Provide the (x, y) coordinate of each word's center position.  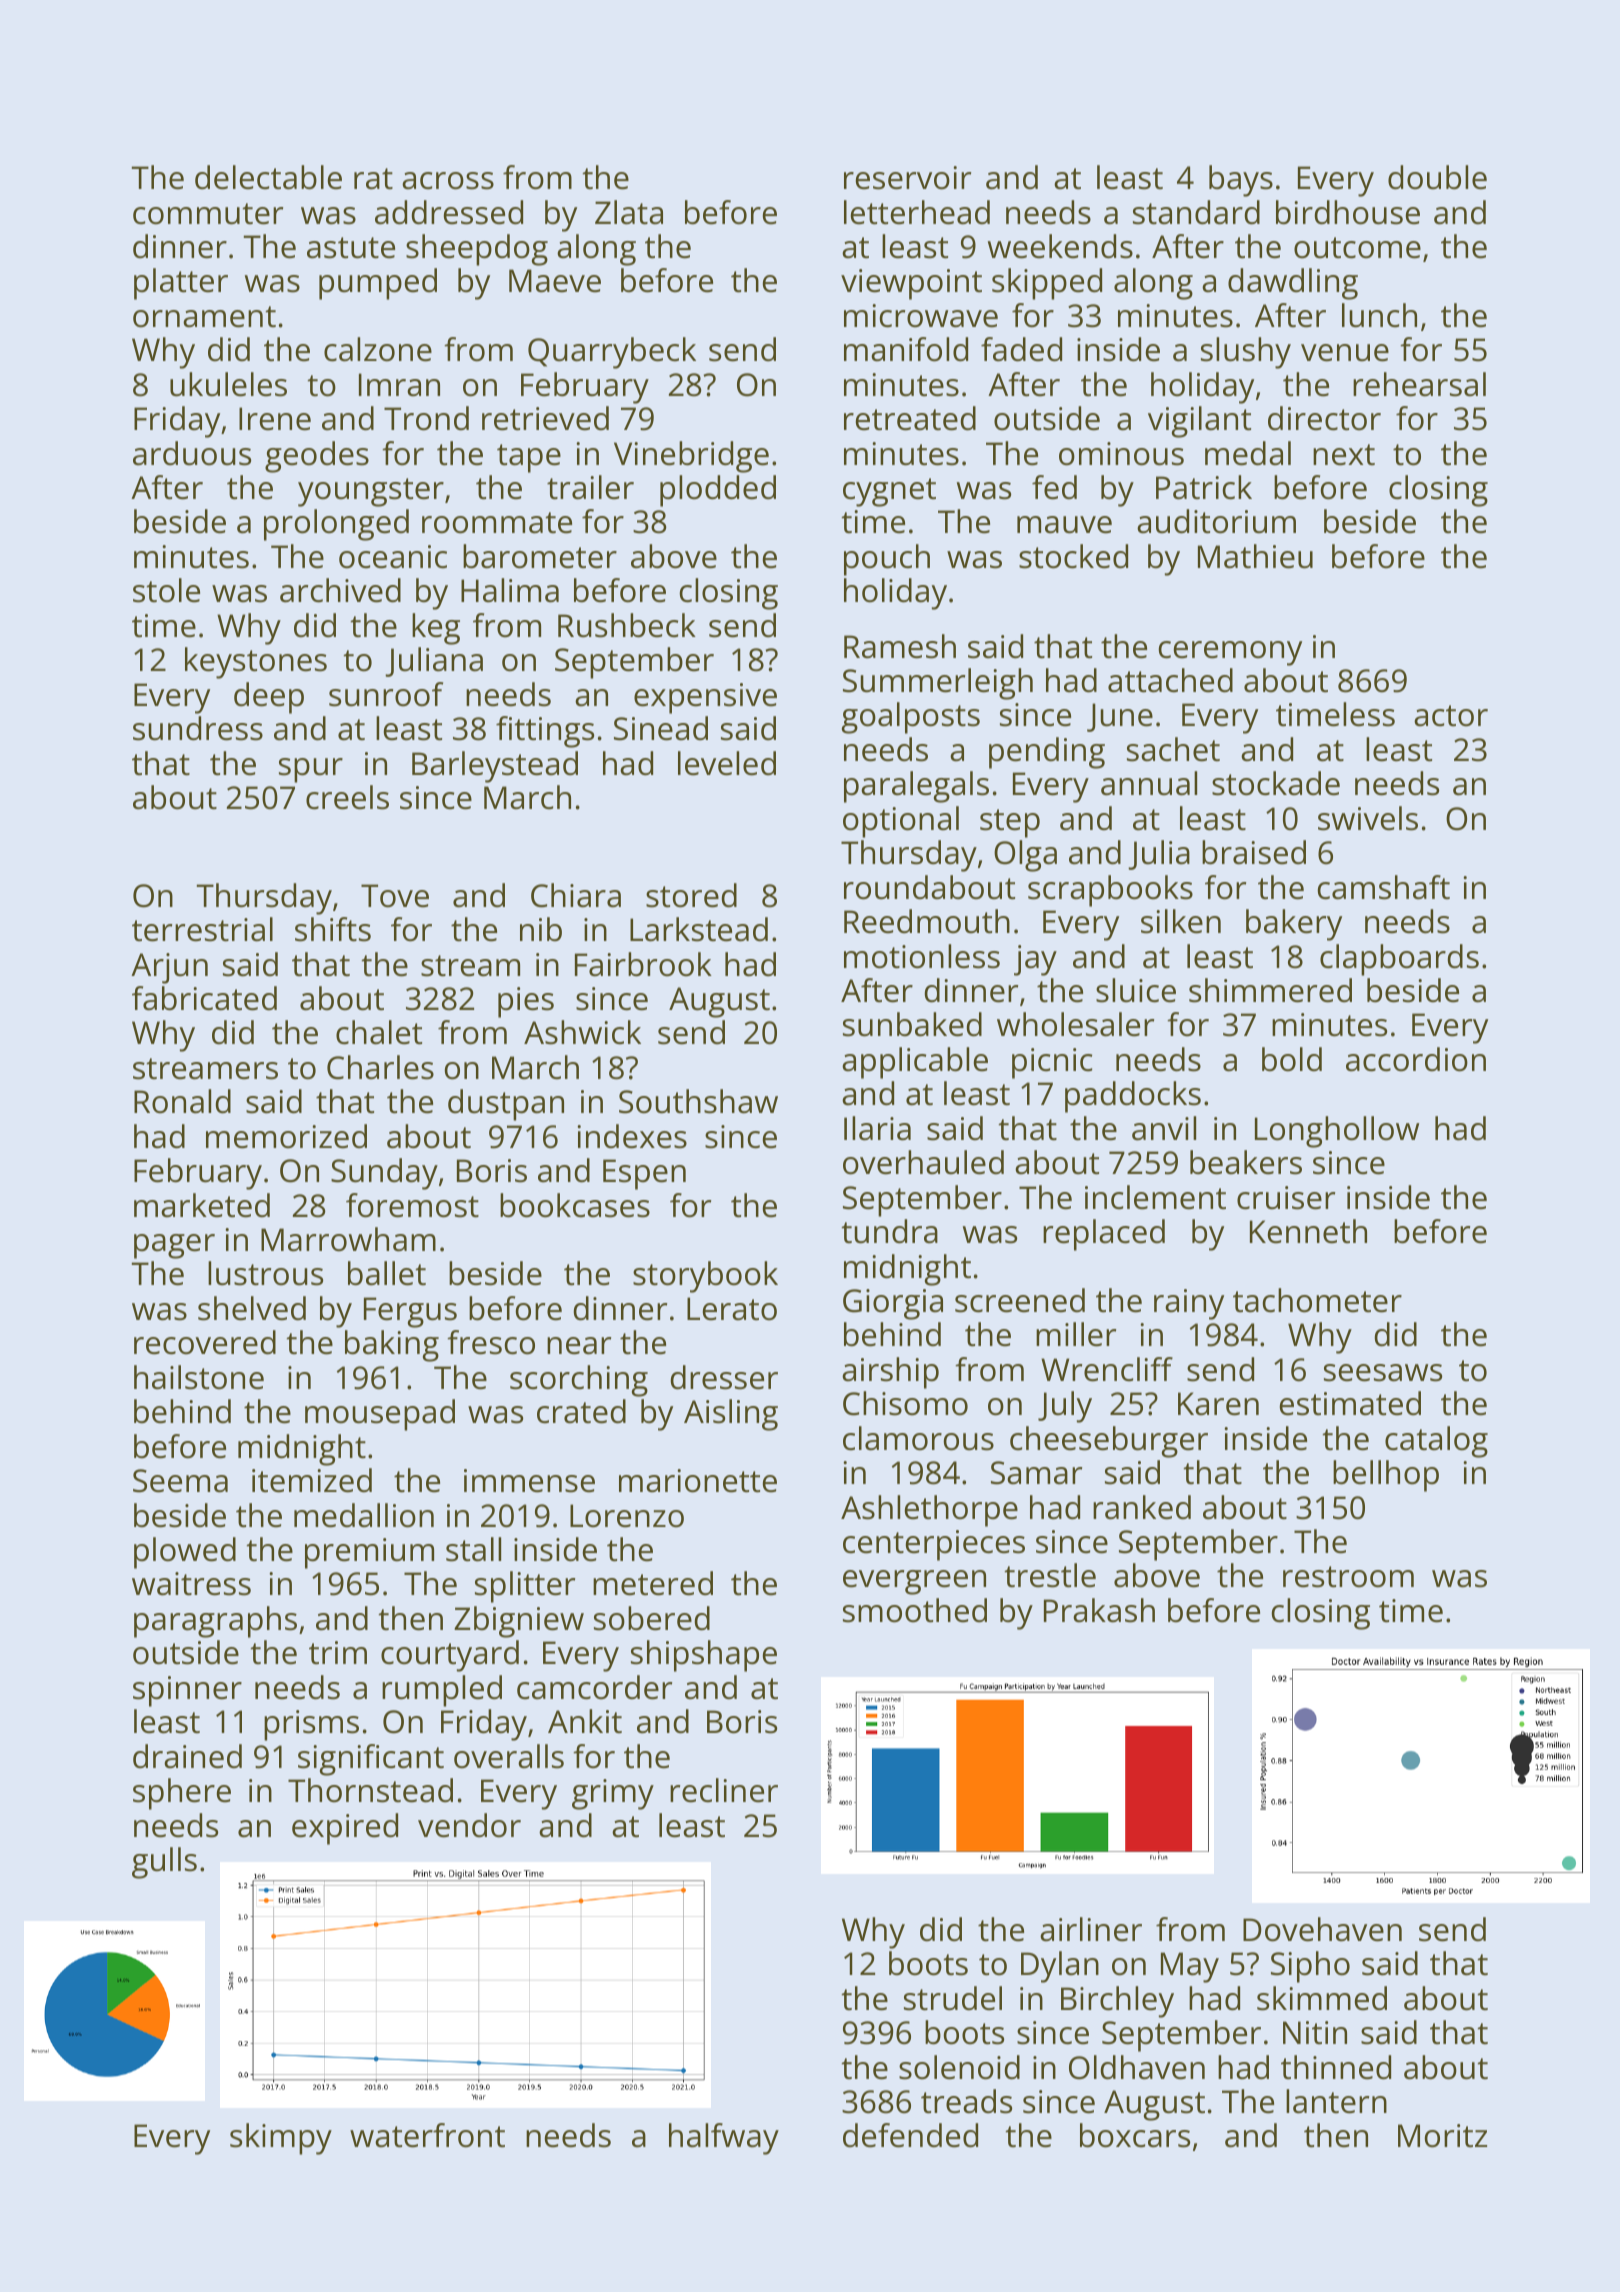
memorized (286, 1136)
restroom (1348, 1577)
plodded (718, 491)
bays (1241, 181)
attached (1170, 680)
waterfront (427, 2135)
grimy (613, 1794)
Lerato (732, 1309)
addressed (449, 212)
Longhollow (1337, 1132)
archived (340, 590)
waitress (191, 1584)
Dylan (1060, 1967)
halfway (724, 2139)
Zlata (629, 212)
